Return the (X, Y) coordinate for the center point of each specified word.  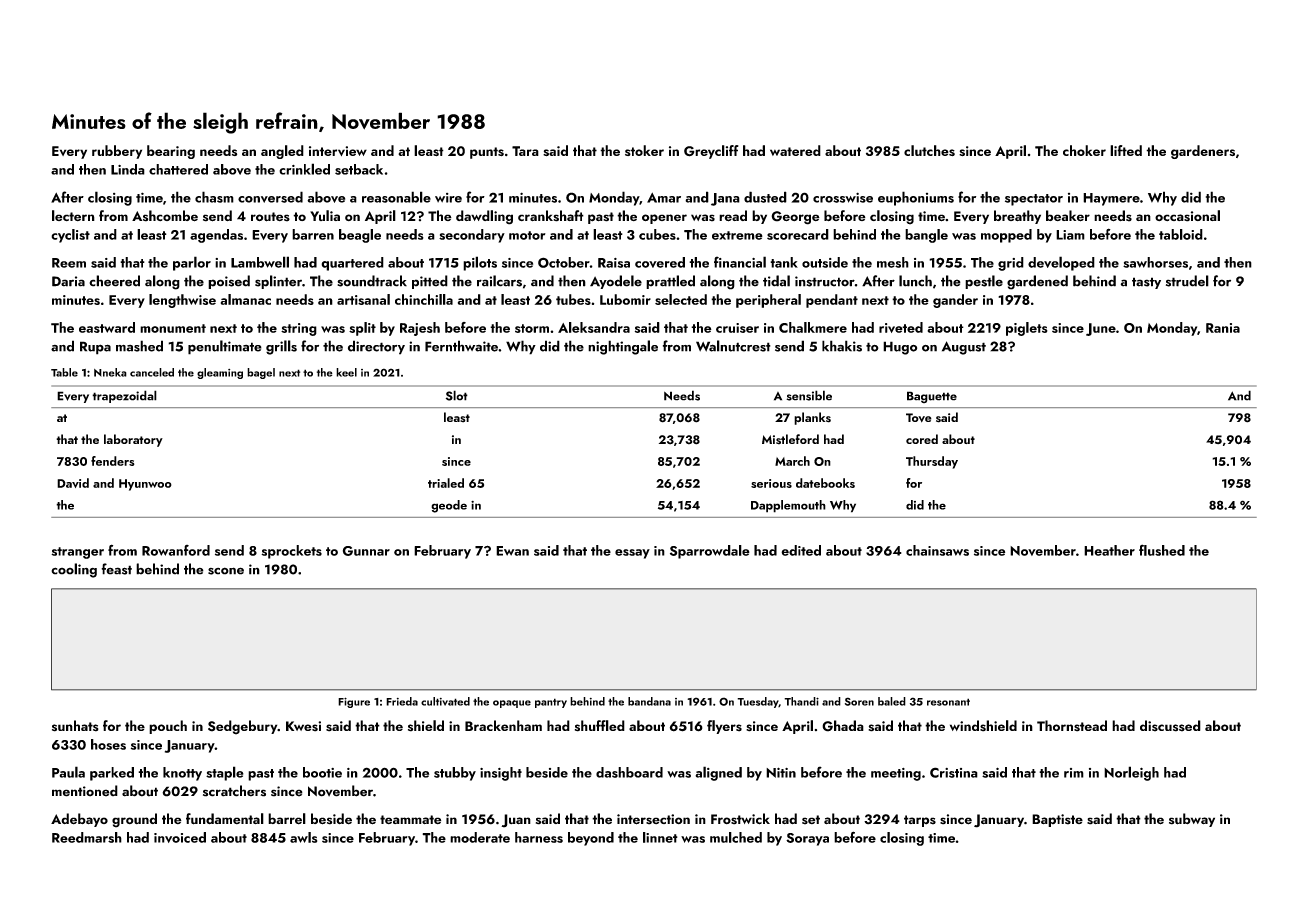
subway (1192, 820)
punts (487, 153)
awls (303, 837)
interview (338, 151)
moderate (480, 837)
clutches (929, 150)
